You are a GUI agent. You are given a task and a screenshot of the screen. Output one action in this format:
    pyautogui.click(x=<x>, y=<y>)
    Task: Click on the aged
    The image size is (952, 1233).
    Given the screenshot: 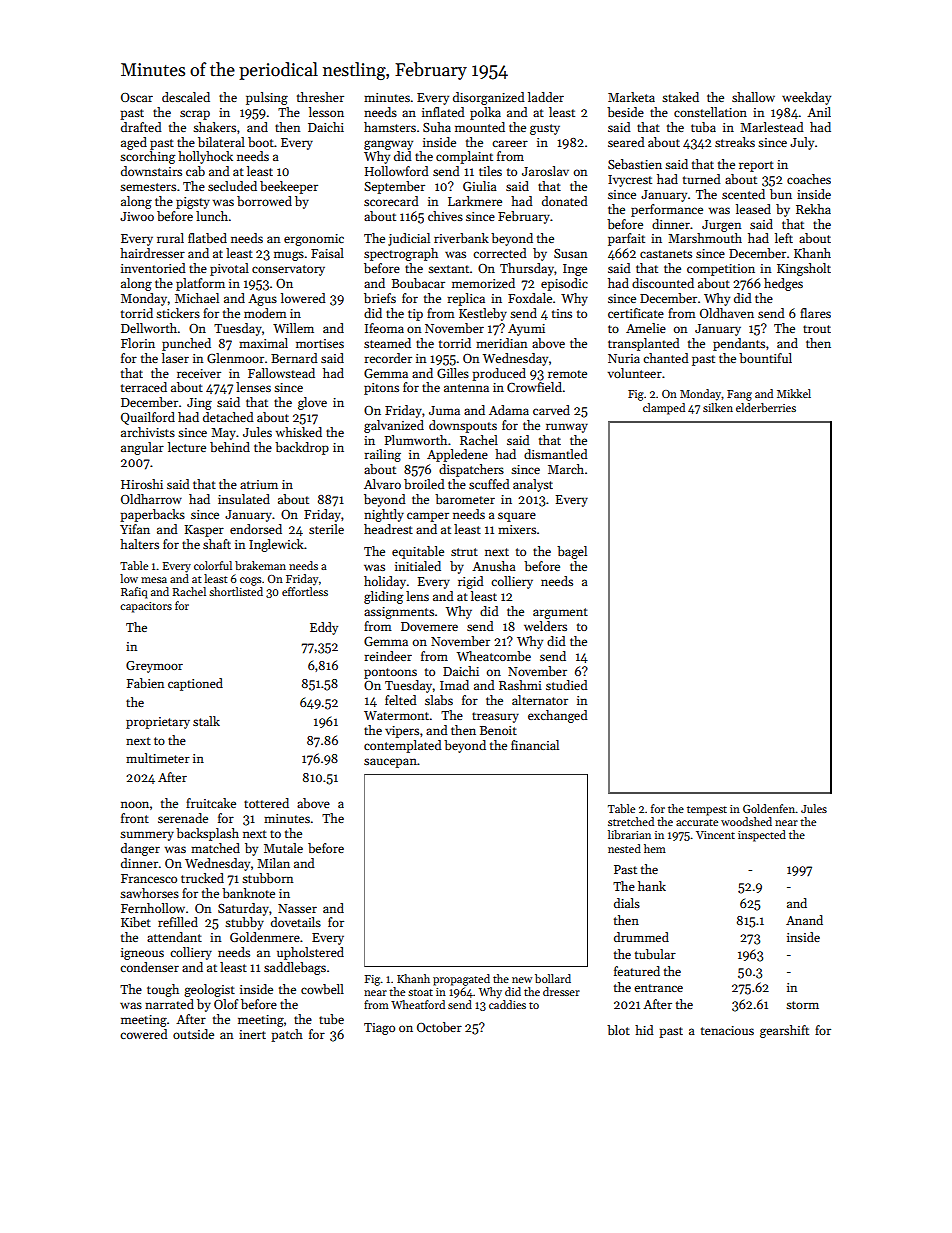 What is the action you would take?
    pyautogui.click(x=134, y=143)
